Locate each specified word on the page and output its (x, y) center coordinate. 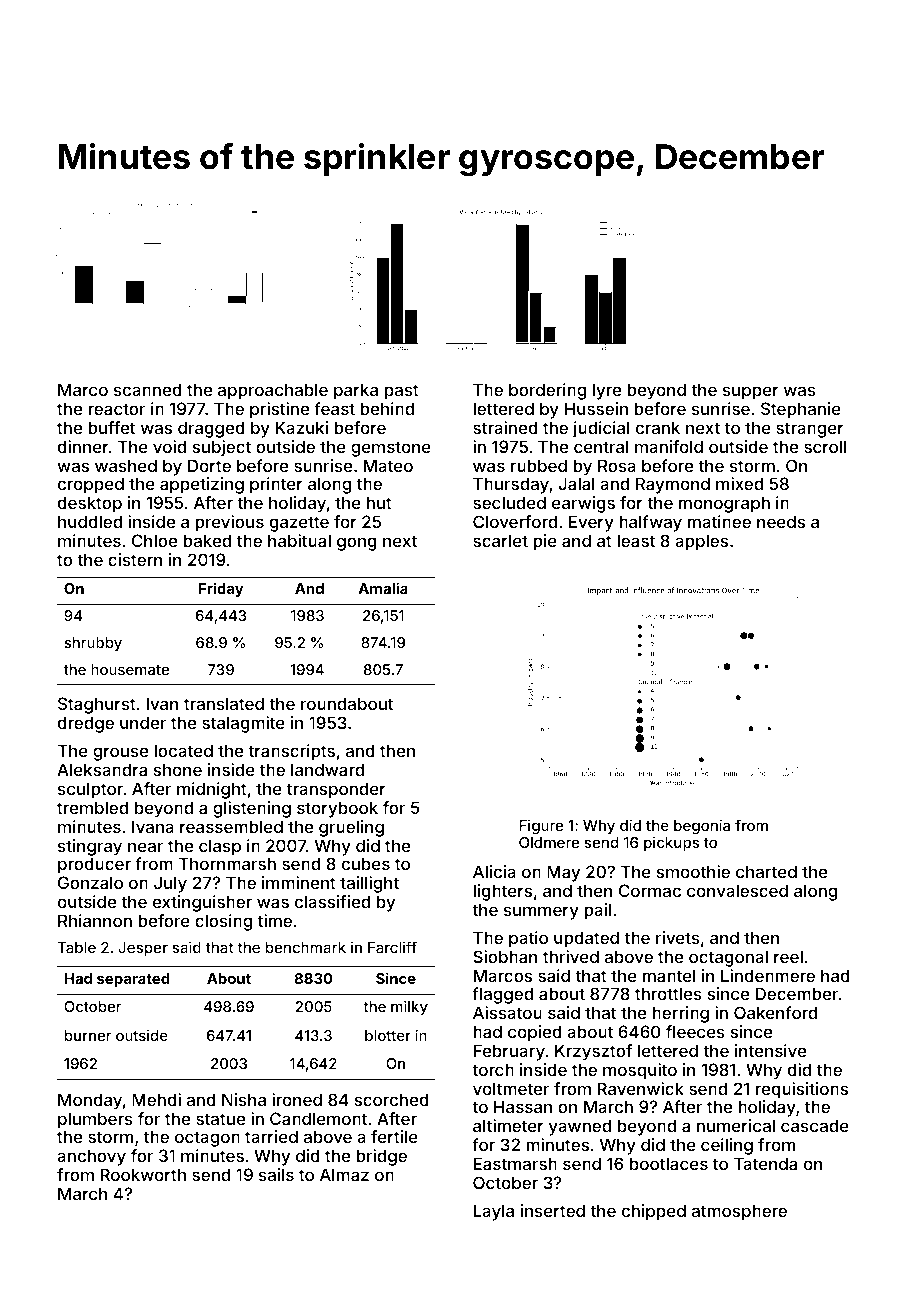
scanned (148, 389)
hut (379, 502)
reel (788, 956)
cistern (135, 559)
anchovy (91, 1157)
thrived (571, 956)
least (636, 540)
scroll (825, 446)
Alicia (494, 871)
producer (94, 865)
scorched (392, 1099)
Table (76, 947)
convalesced (737, 890)
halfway (650, 523)
